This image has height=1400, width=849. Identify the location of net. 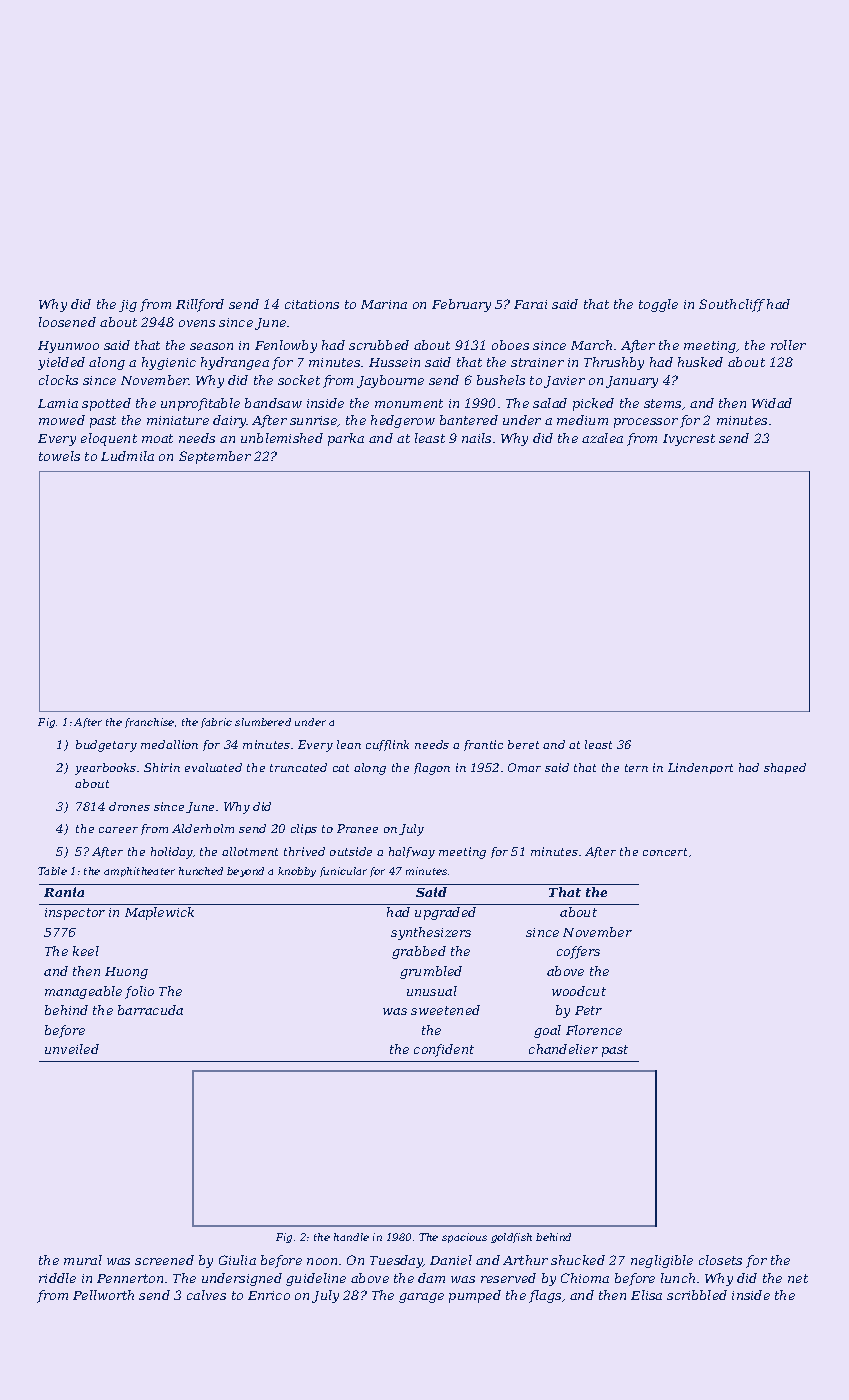
(798, 1278).
